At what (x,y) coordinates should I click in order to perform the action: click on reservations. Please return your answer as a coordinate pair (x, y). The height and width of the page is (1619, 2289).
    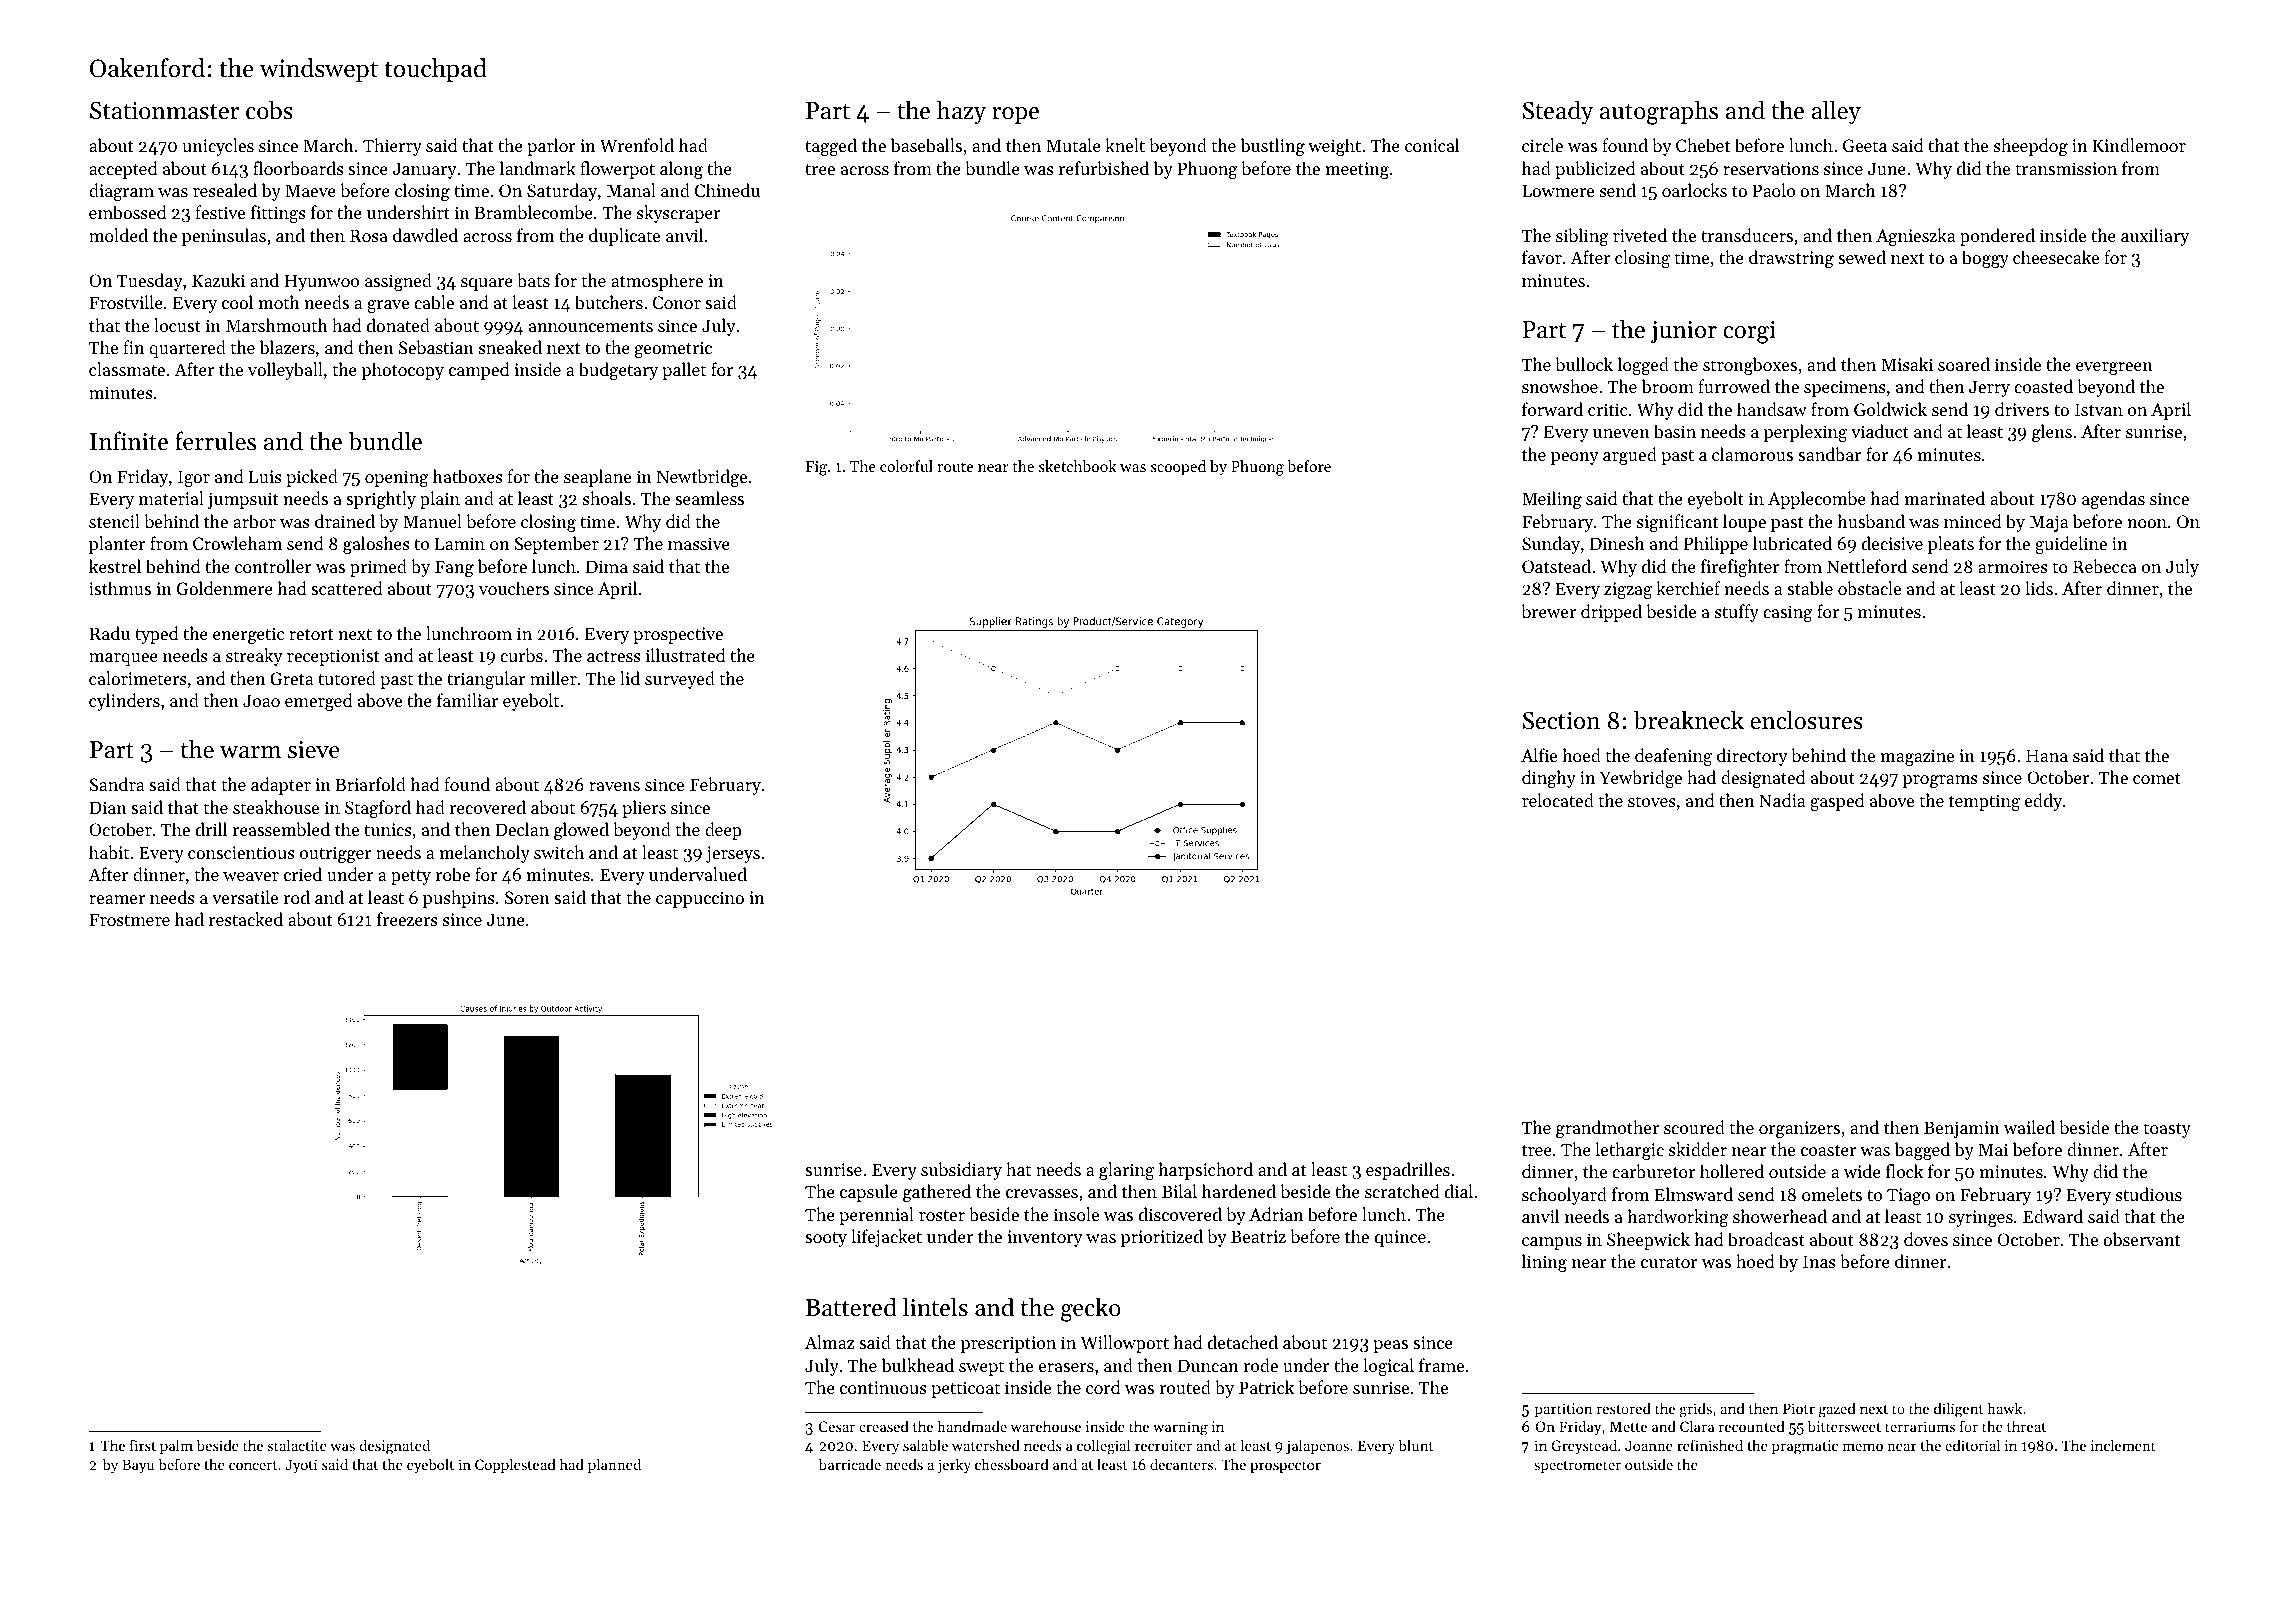
    Looking at the image, I should click on (1771, 168).
